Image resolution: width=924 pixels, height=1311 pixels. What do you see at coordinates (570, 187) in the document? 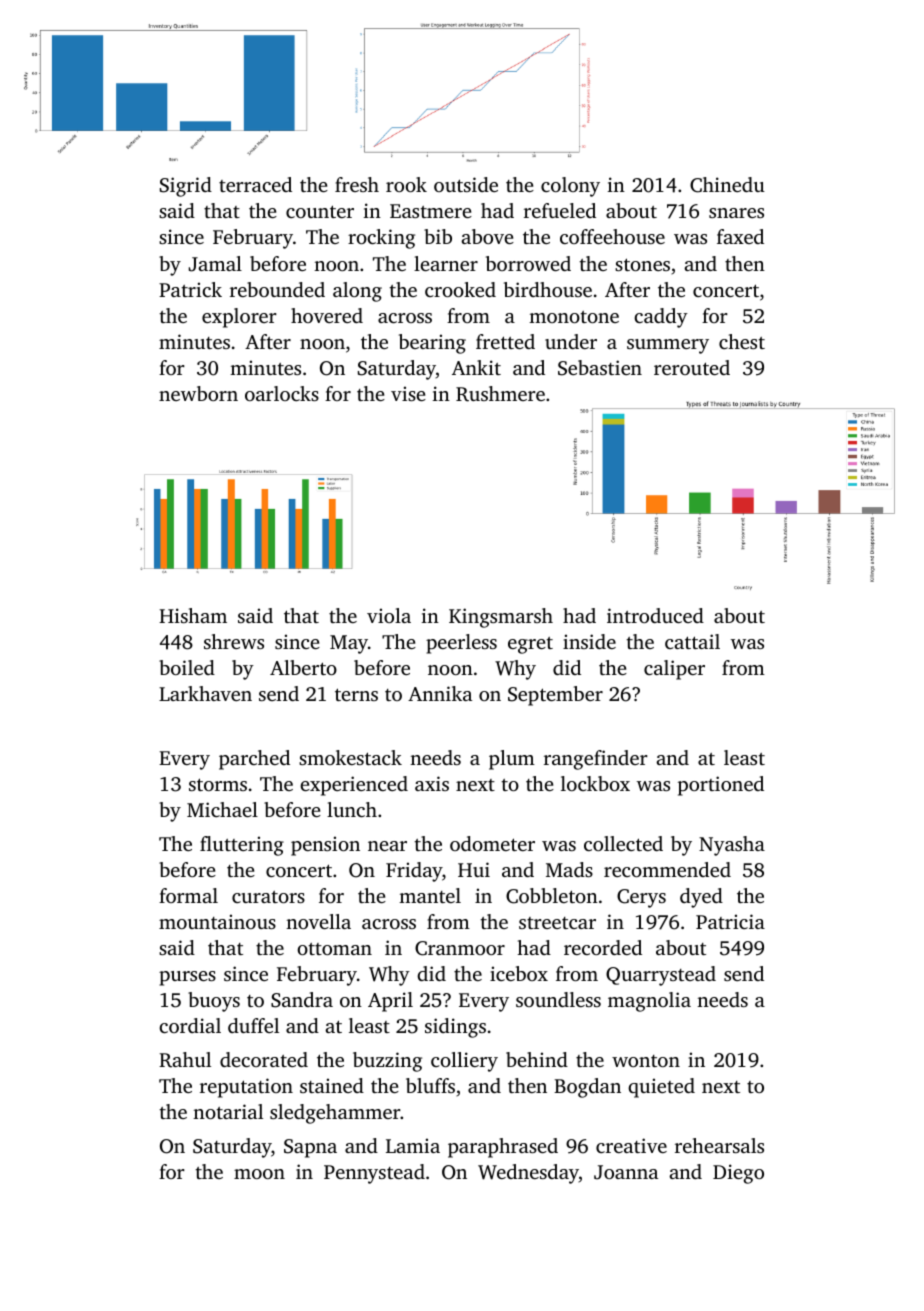
I see `colony` at bounding box center [570, 187].
